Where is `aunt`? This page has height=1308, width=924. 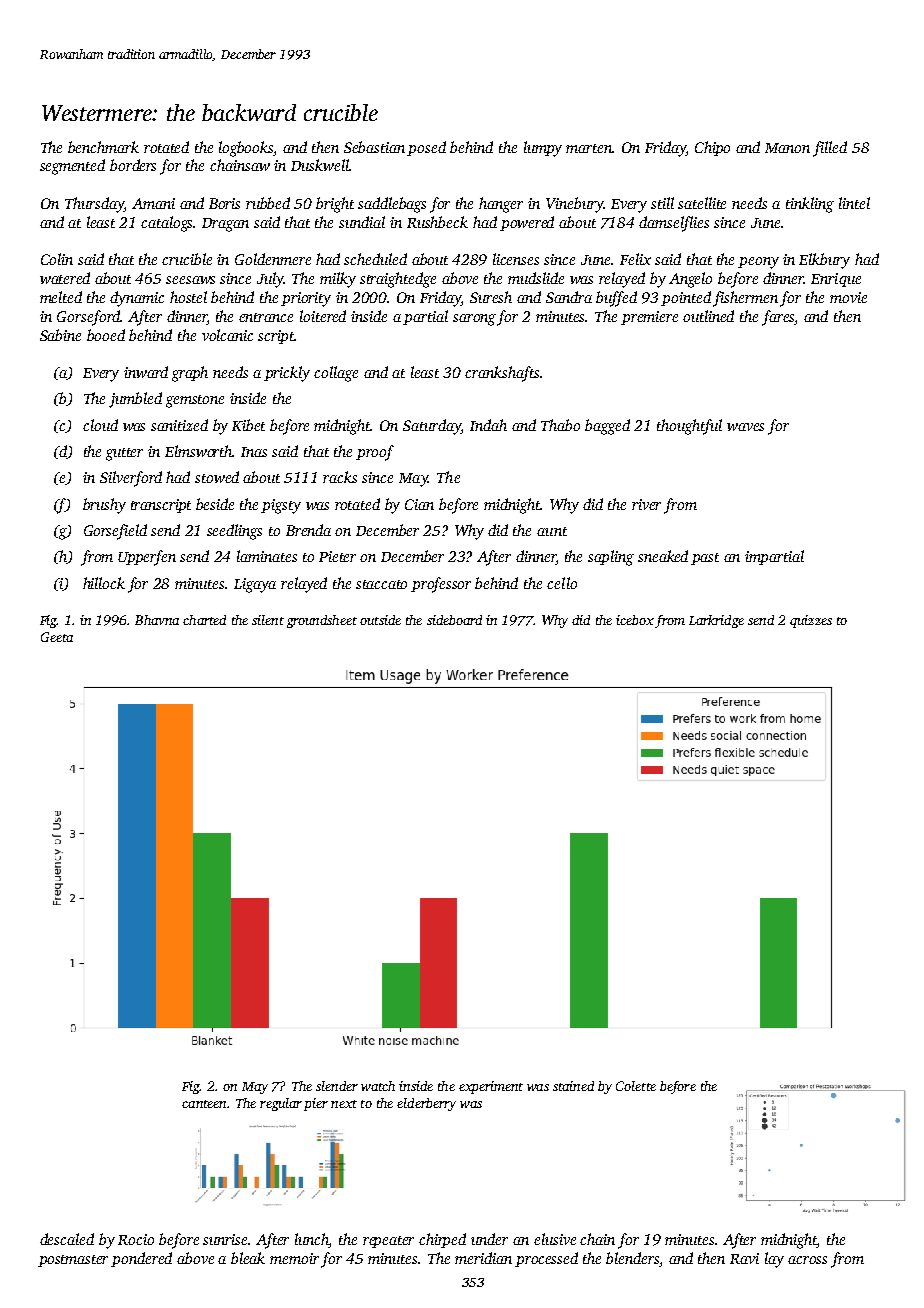 aunt is located at coordinates (552, 531).
